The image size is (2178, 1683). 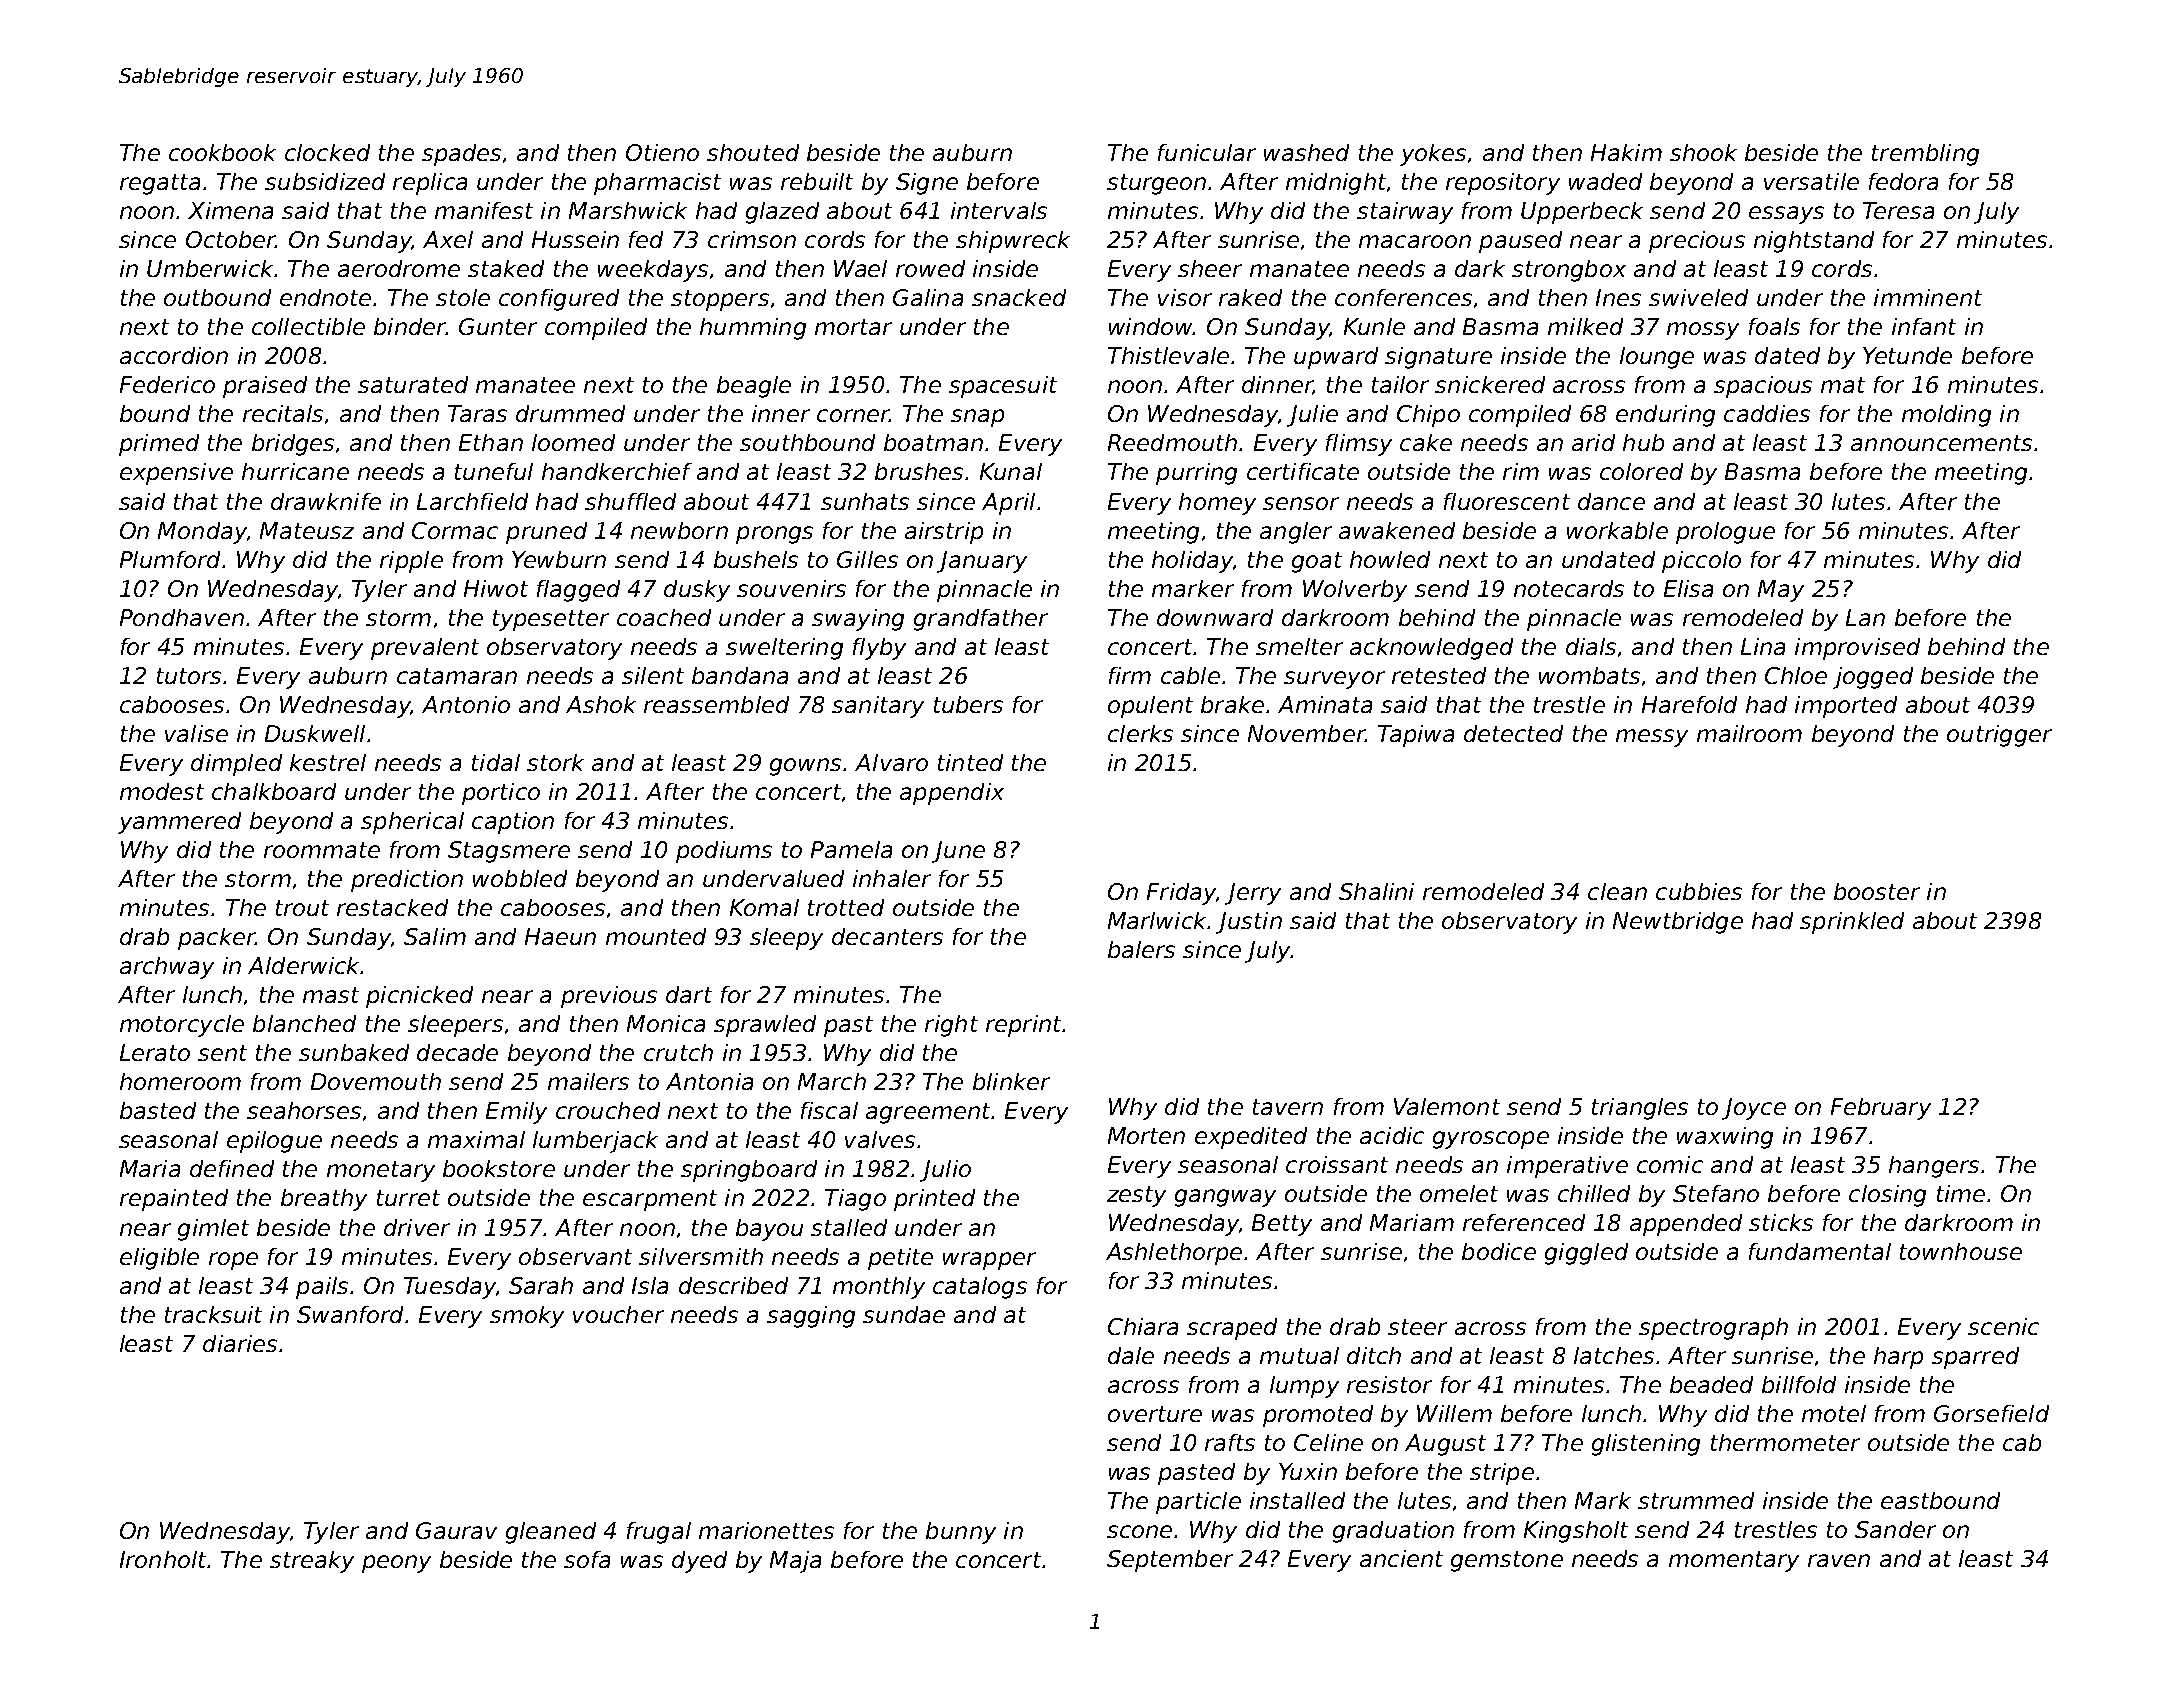 What do you see at coordinates (196, 733) in the page?
I see `valise` at bounding box center [196, 733].
